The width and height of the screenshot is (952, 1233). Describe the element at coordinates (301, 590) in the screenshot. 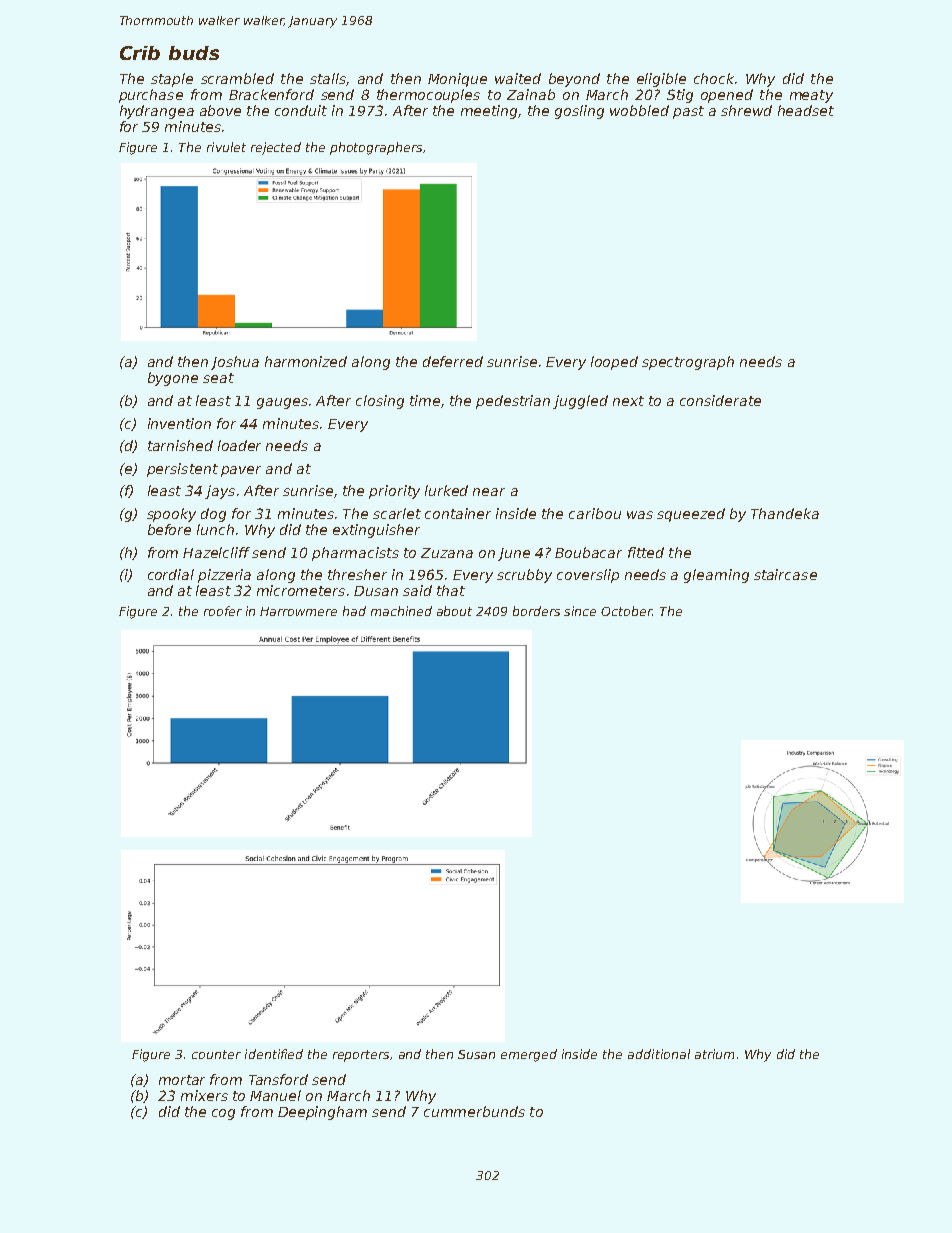

I see `micrometers` at that location.
